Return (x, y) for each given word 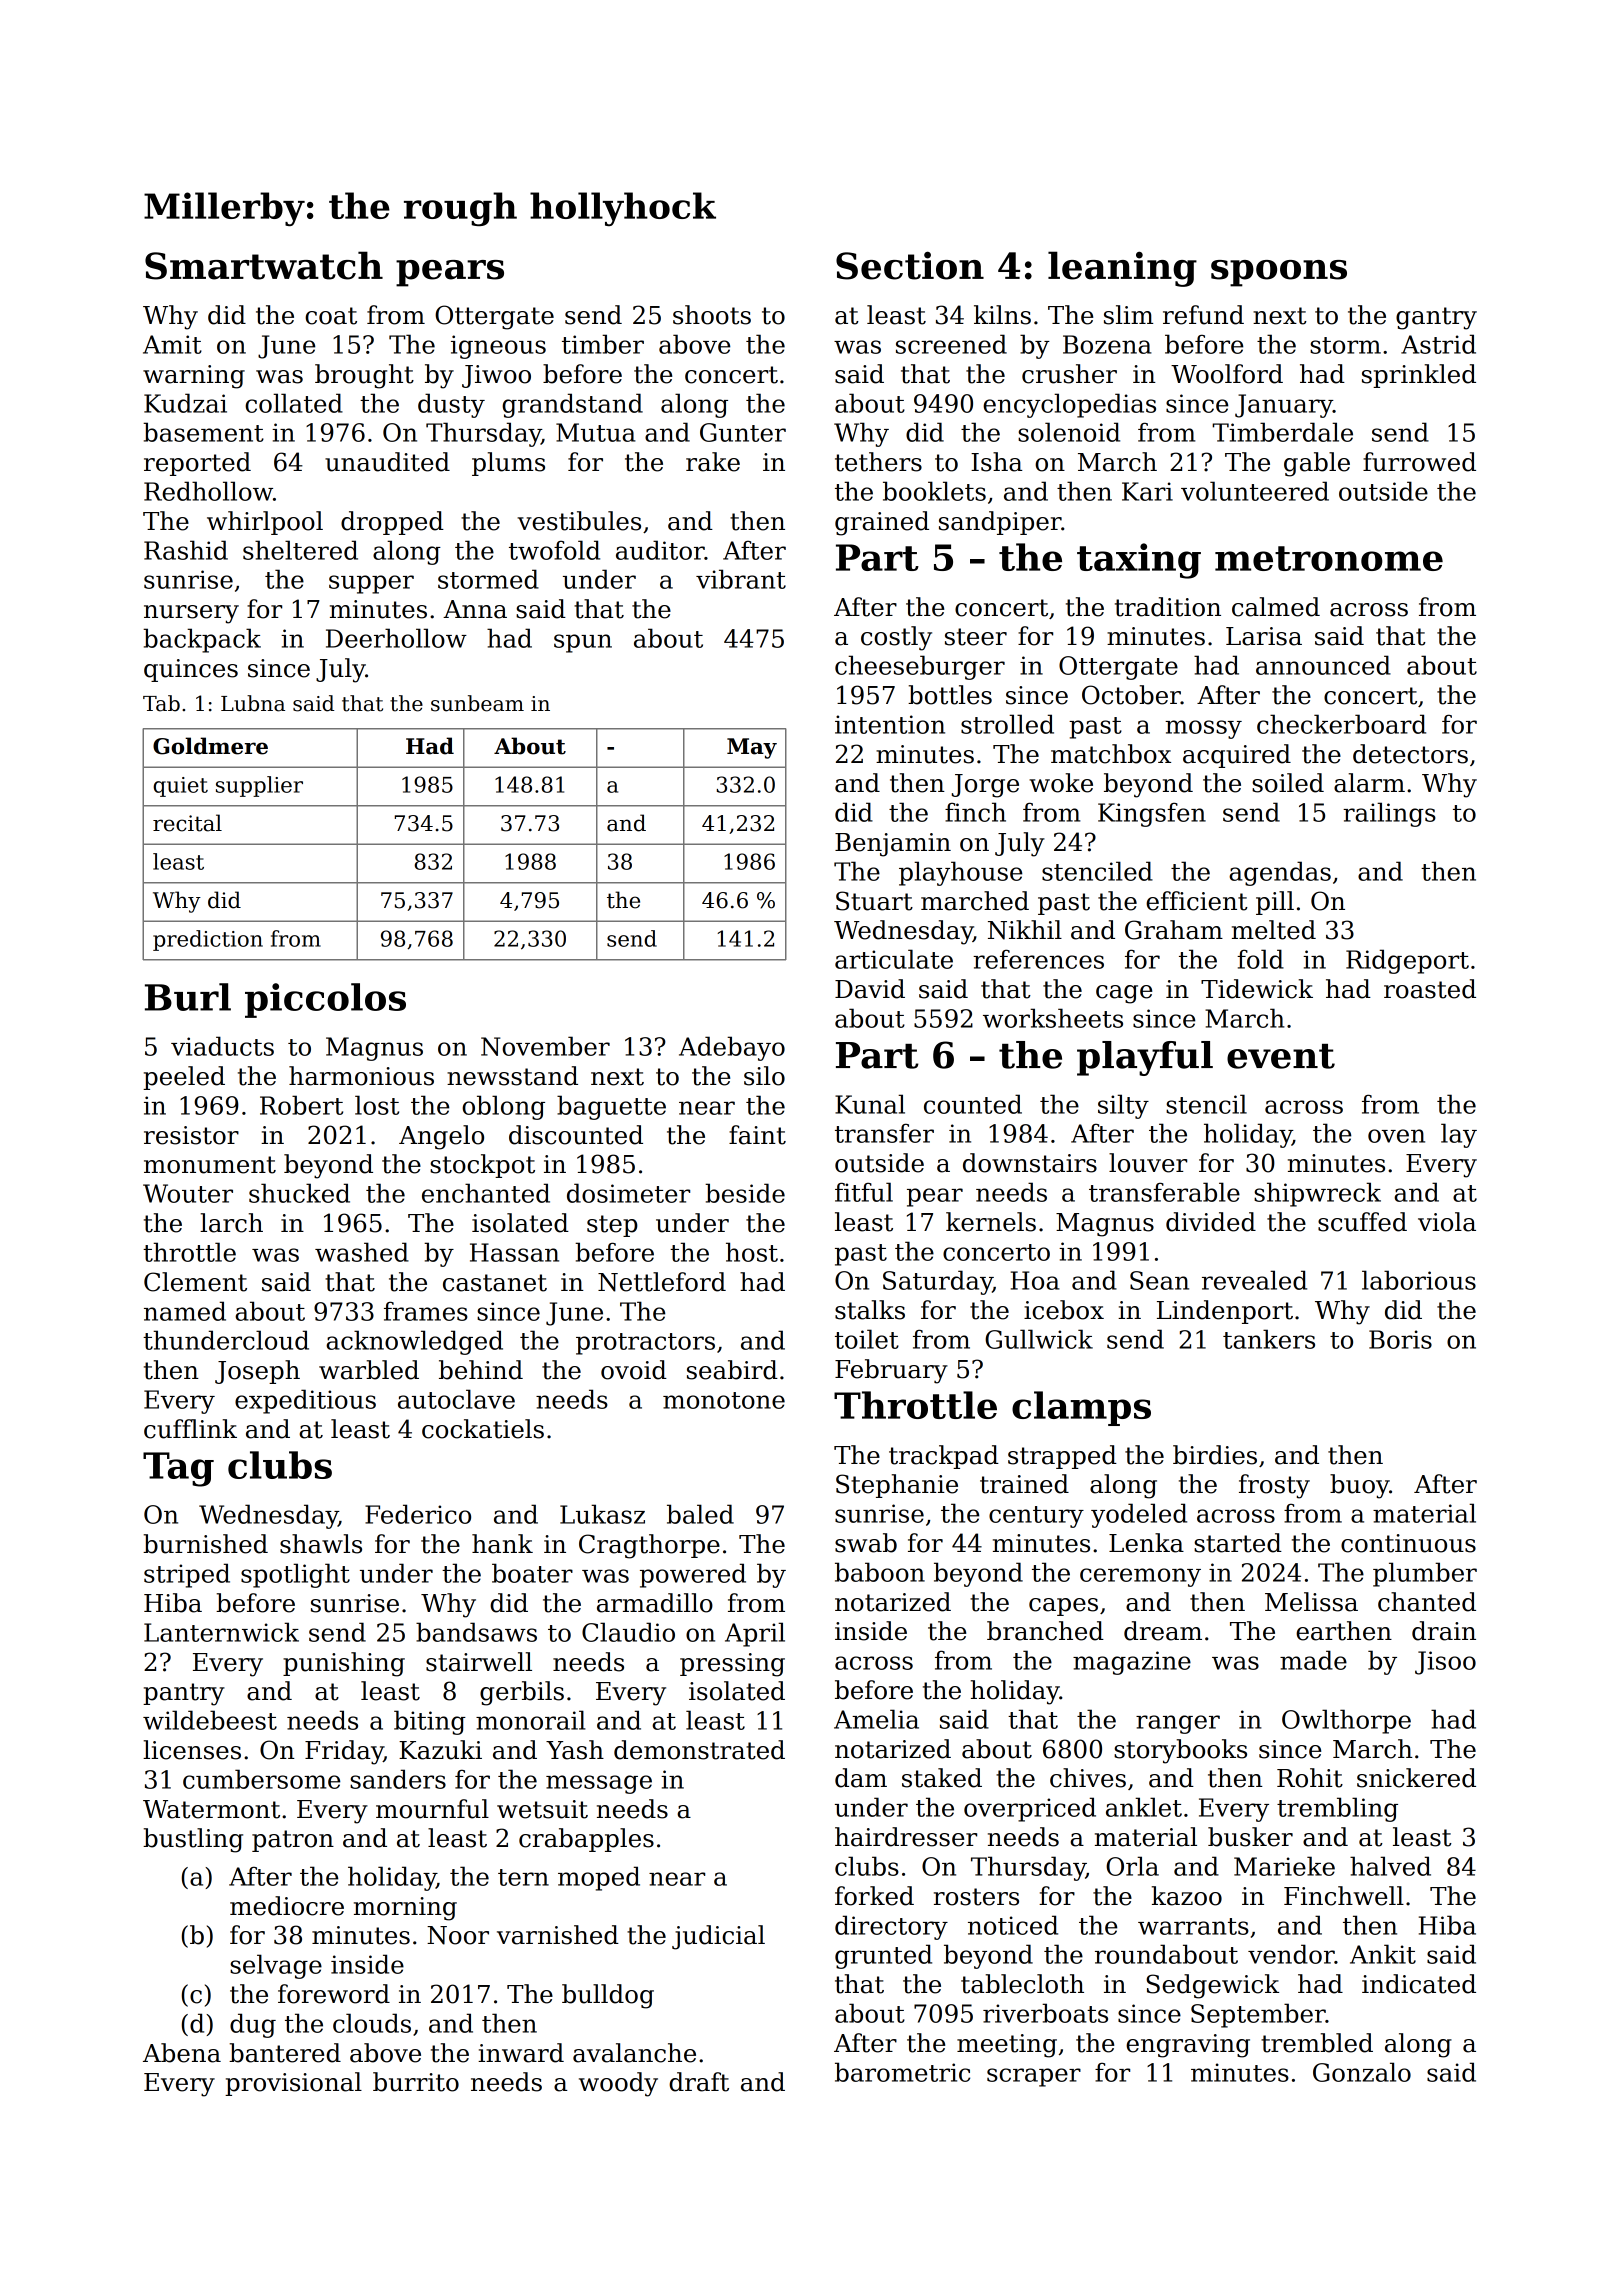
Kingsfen (1152, 814)
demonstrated (699, 1750)
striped (187, 1575)
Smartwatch (264, 265)
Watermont (211, 1809)
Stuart (874, 901)
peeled (184, 1078)
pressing (732, 1665)
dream (1163, 1631)
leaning (1122, 269)
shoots (712, 315)
